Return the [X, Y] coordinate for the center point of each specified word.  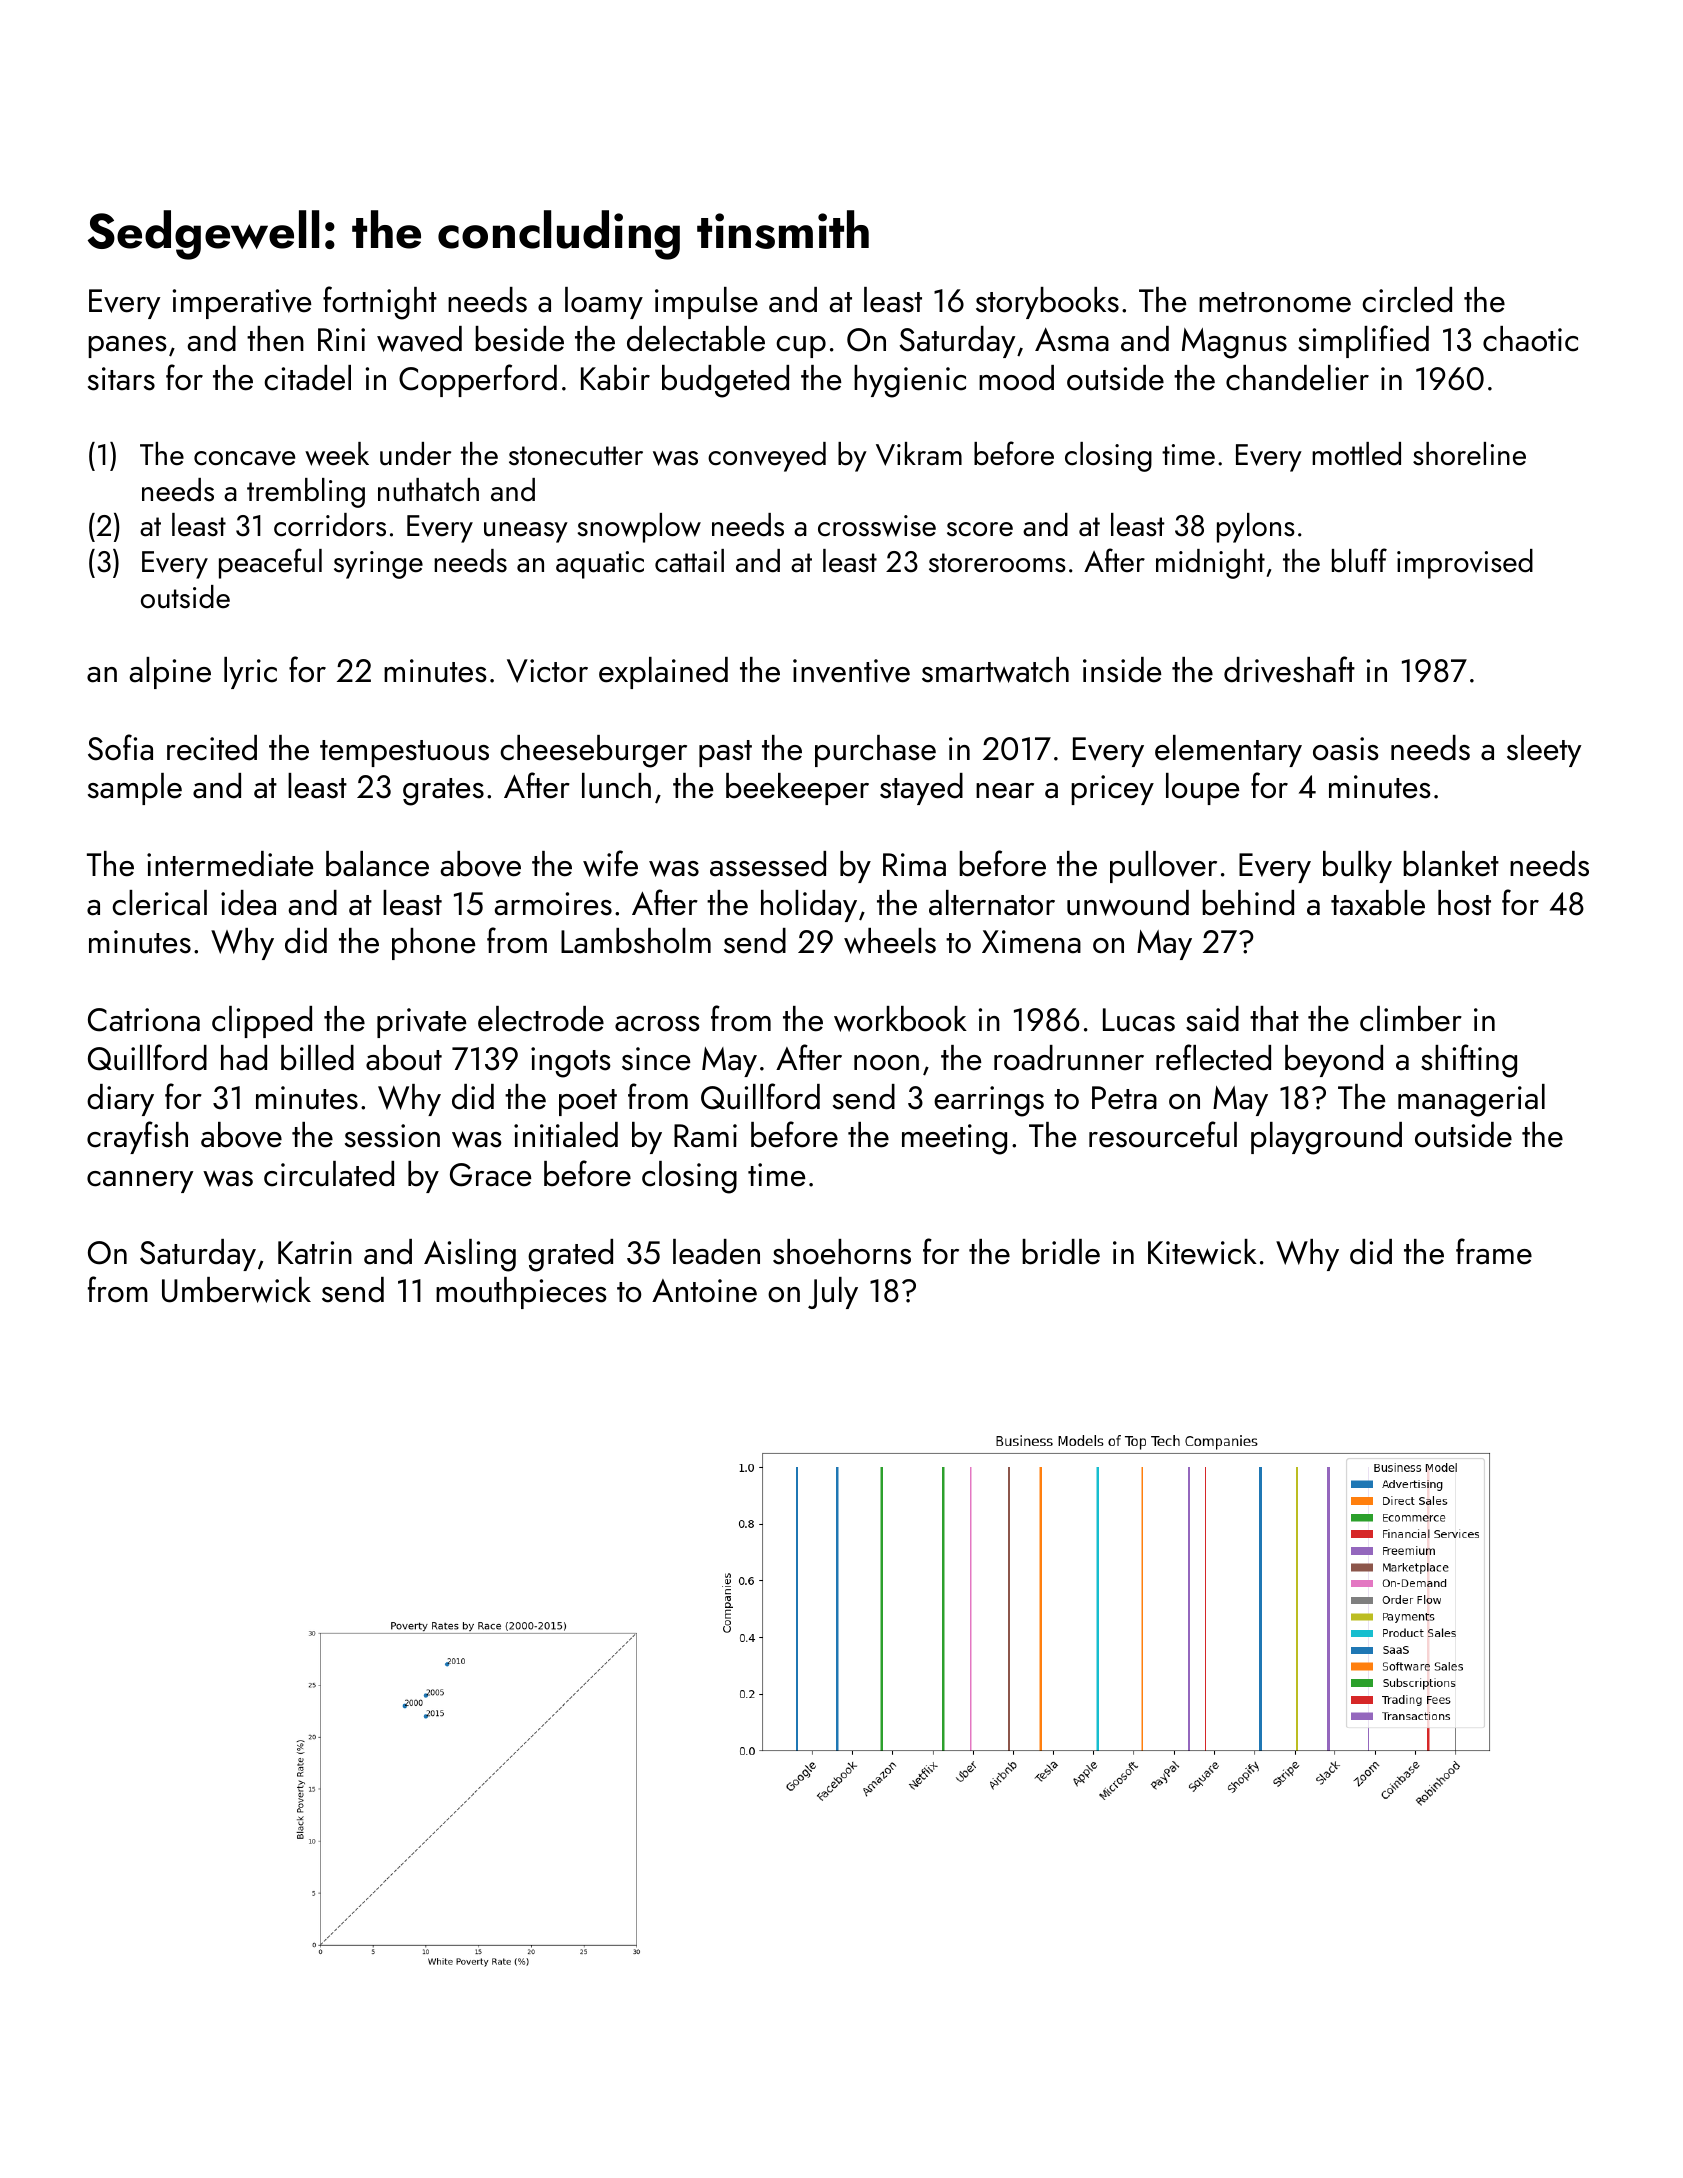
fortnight [380, 303]
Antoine [704, 1291]
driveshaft [1289, 669]
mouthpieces [521, 1293]
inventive [851, 671]
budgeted [725, 381]
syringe [378, 565]
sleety [1544, 751]
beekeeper [797, 789]
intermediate [230, 864]
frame [1494, 1251]
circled [1407, 300]
